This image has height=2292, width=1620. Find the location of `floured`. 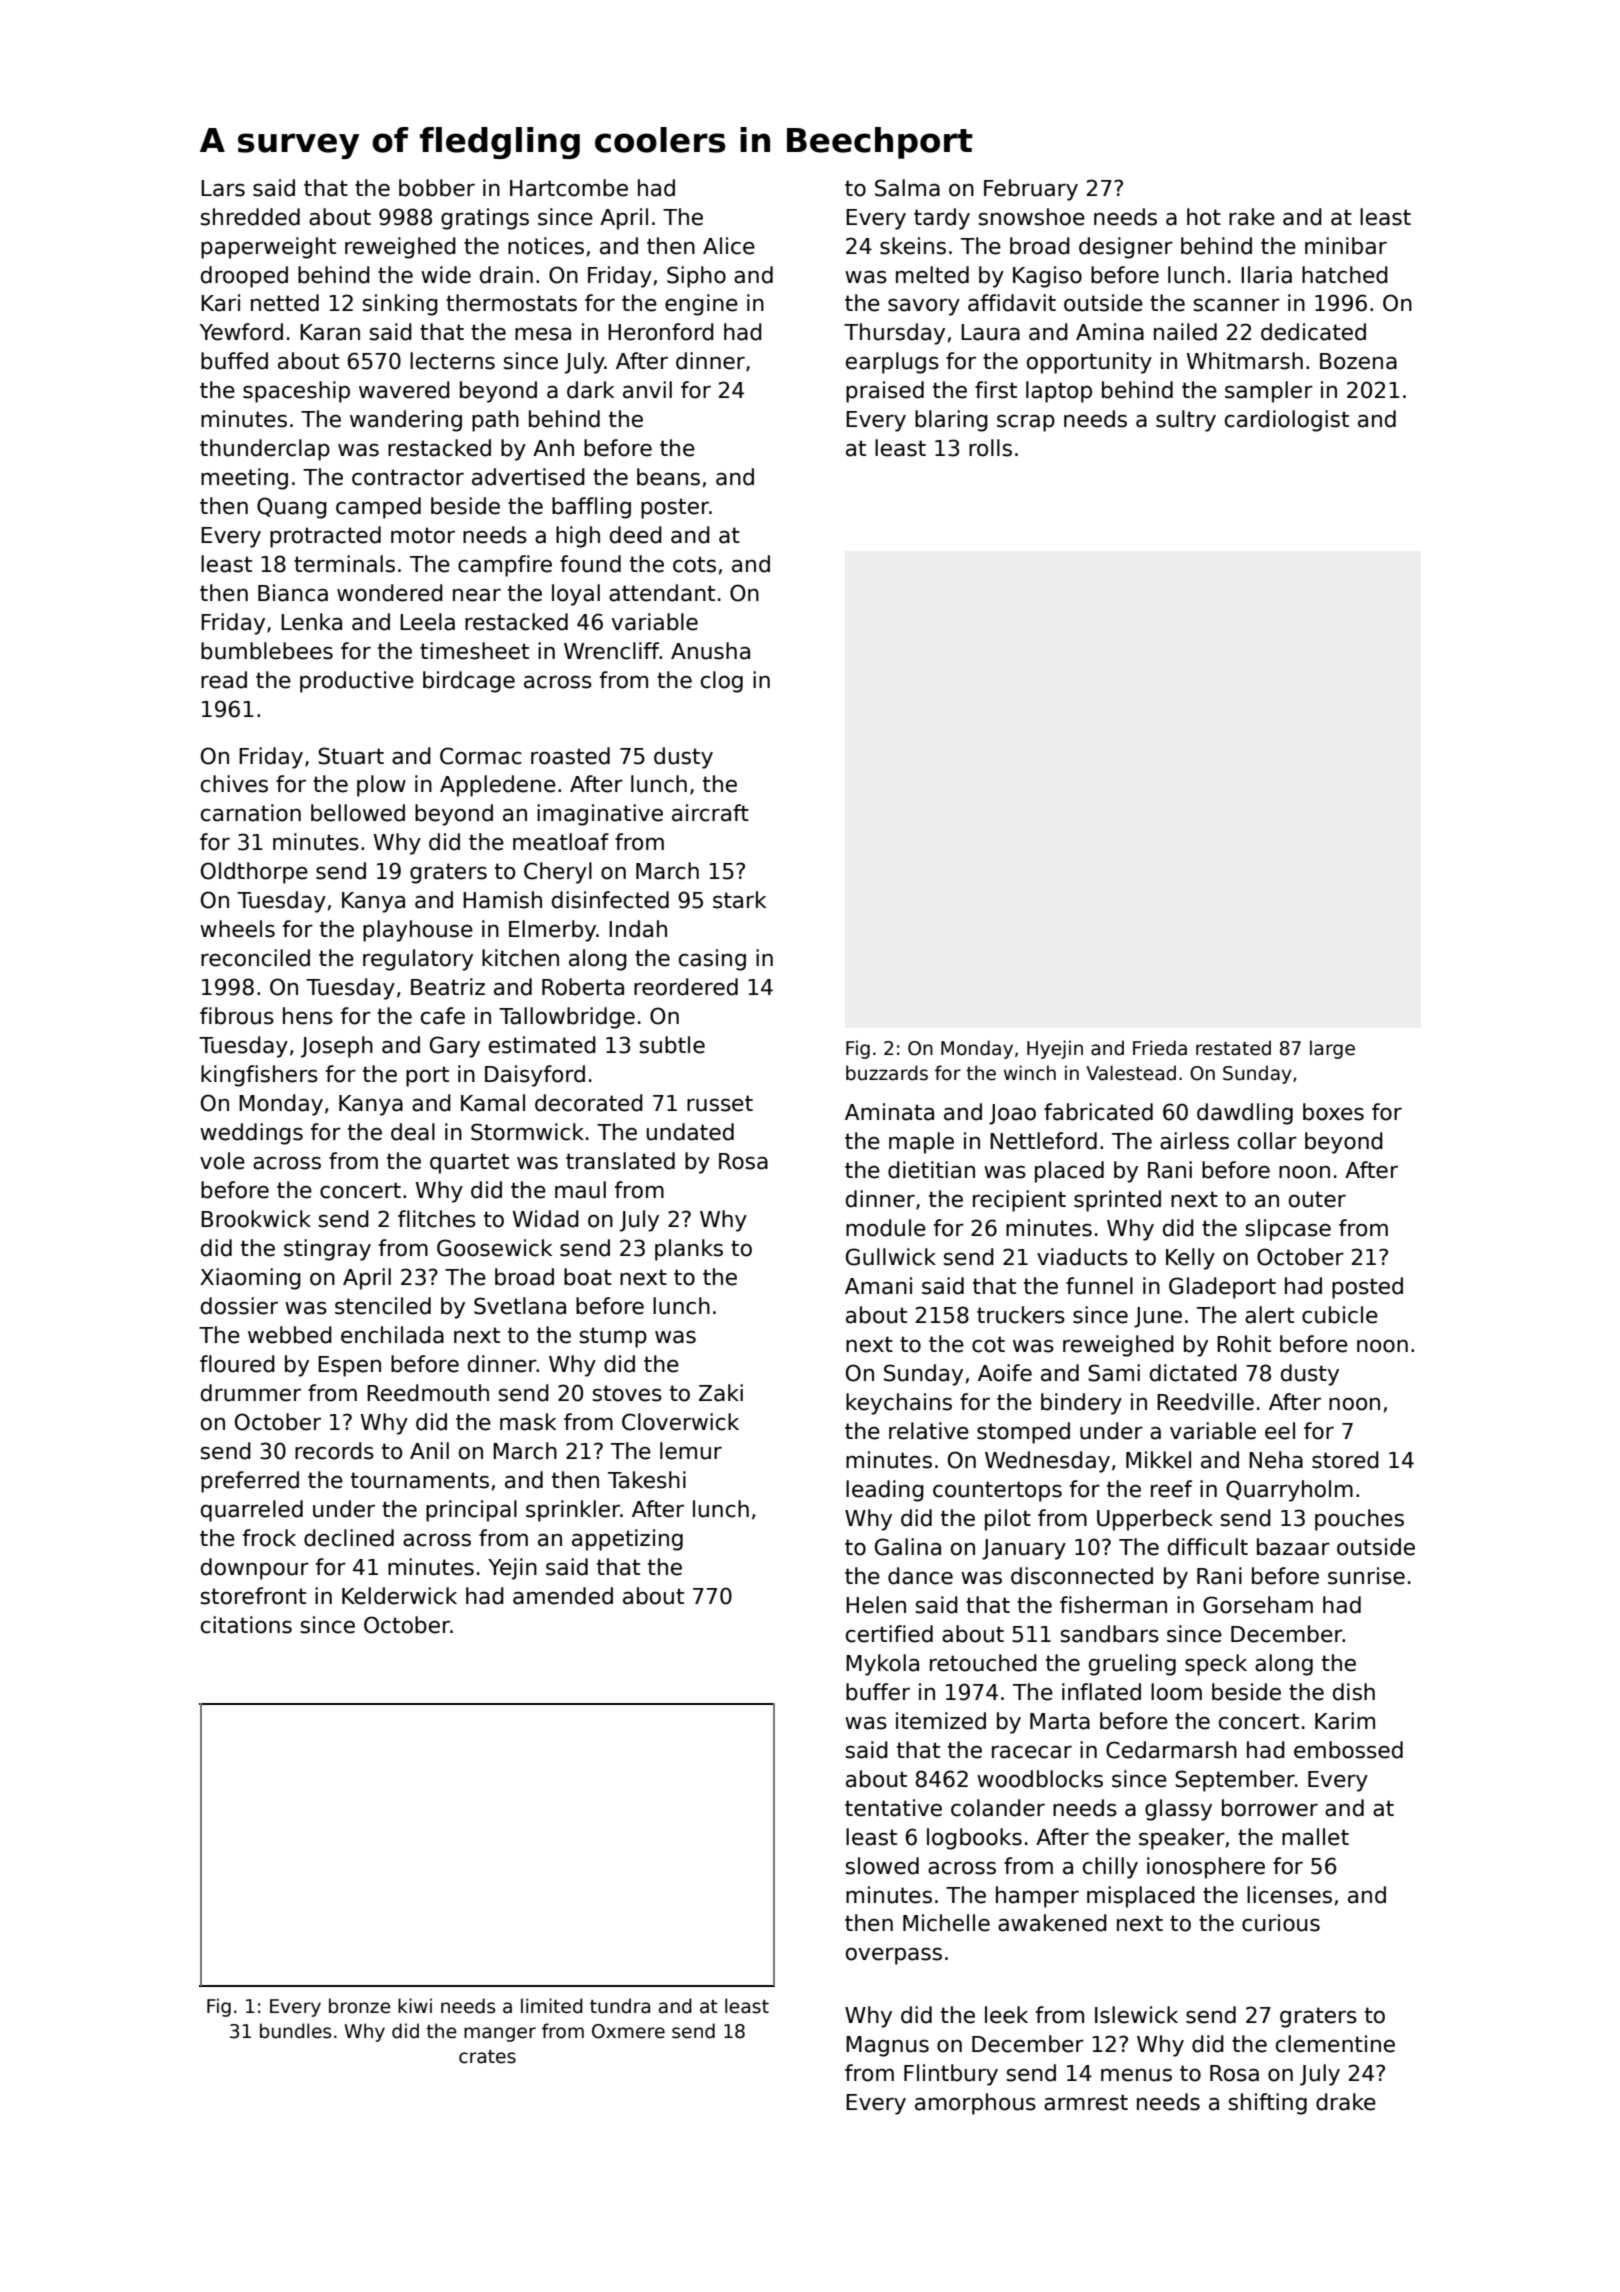

floured is located at coordinates (237, 1364).
